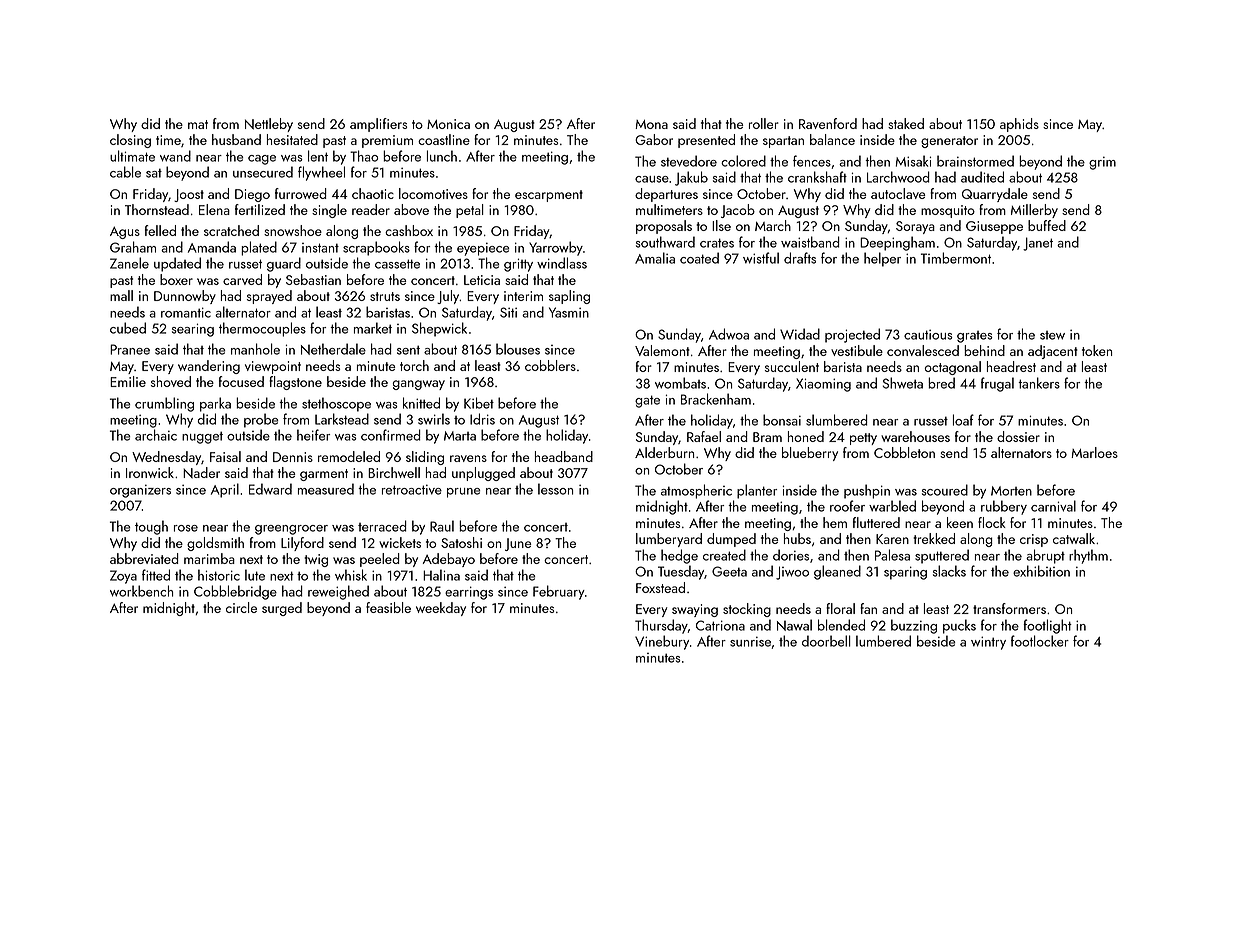 Image resolution: width=1233 pixels, height=952 pixels. I want to click on Pranee, so click(130, 349).
